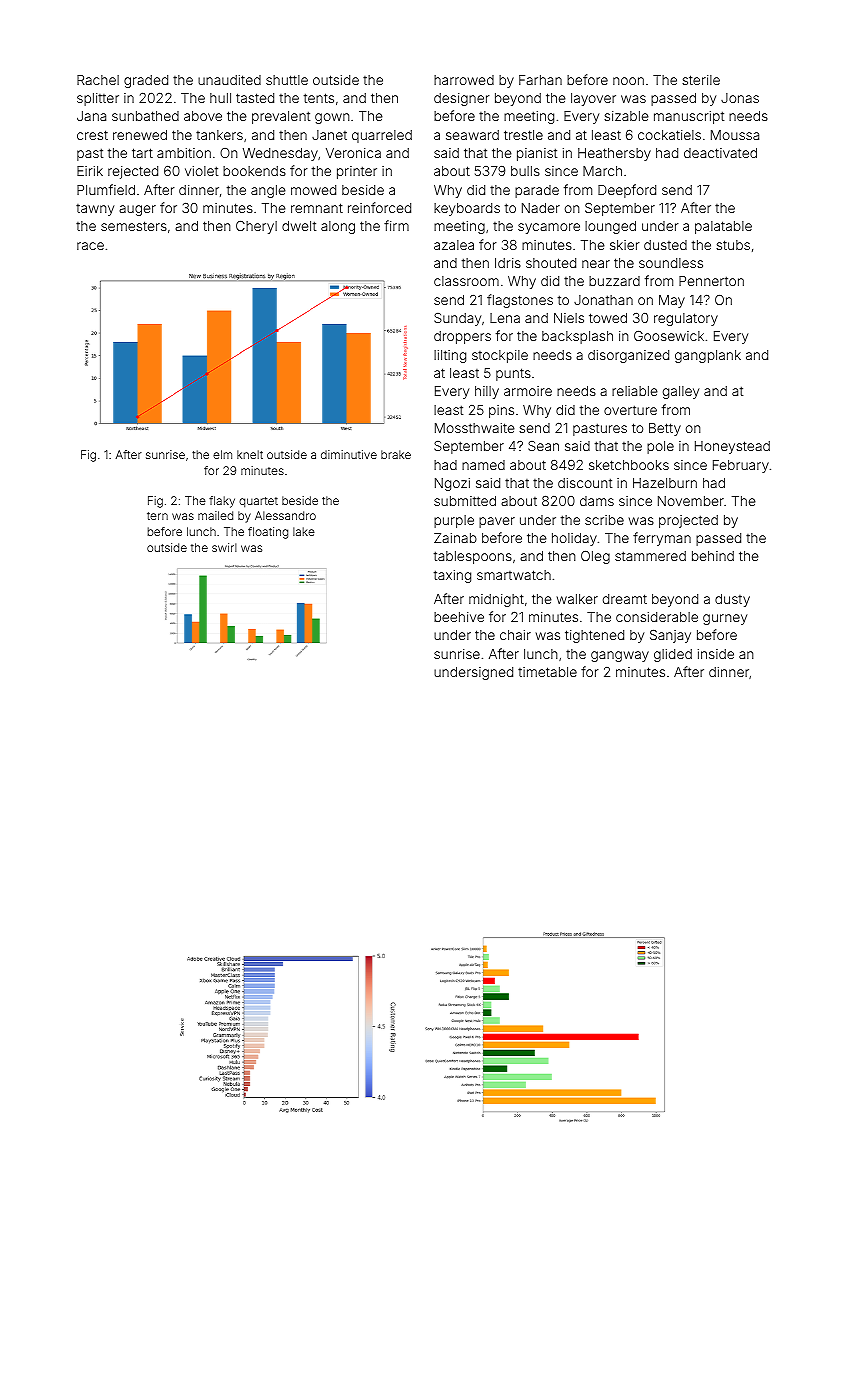 The height and width of the screenshot is (1400, 849). I want to click on beehive, so click(459, 617).
